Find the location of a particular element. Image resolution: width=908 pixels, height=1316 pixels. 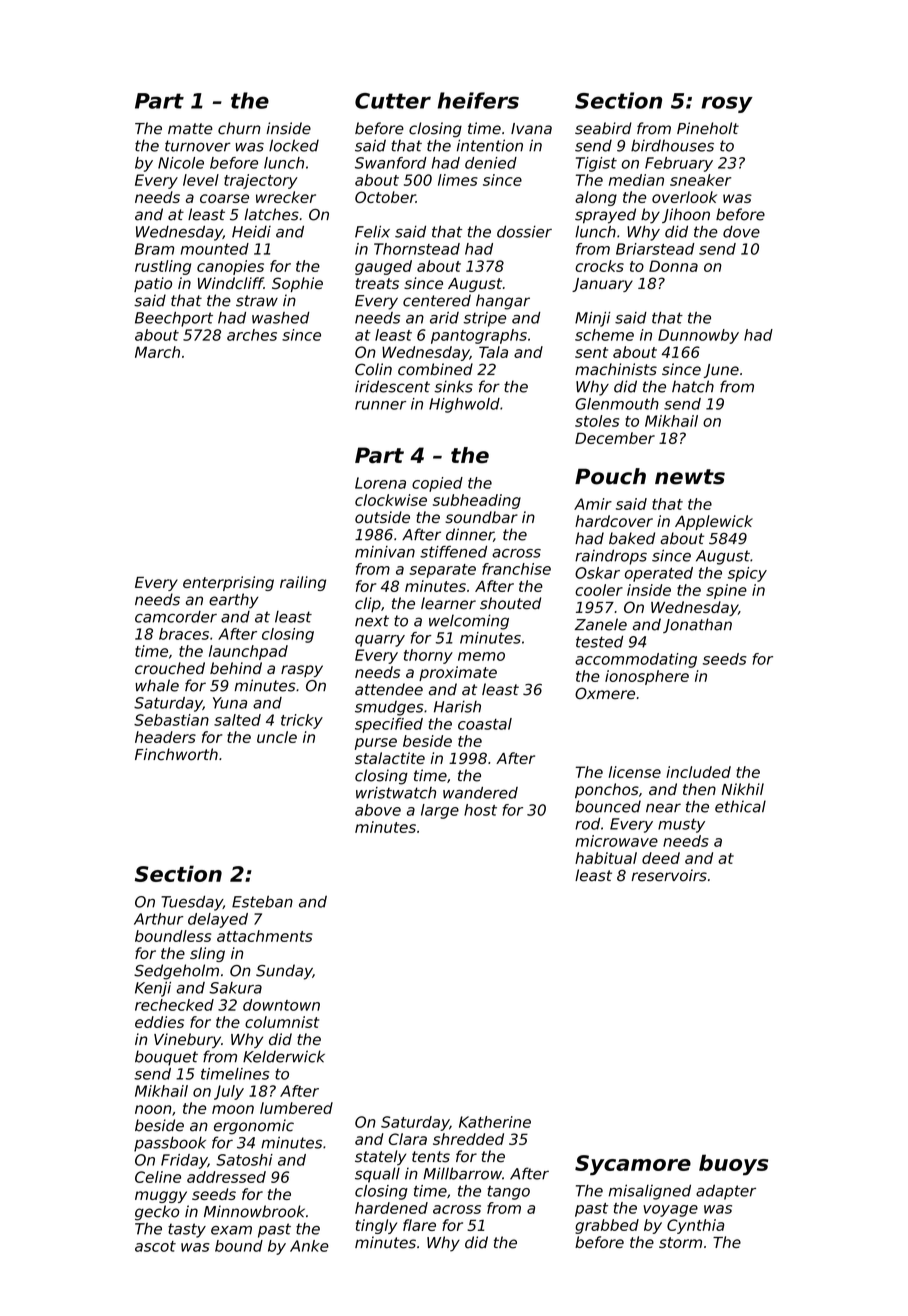

ionosphere is located at coordinates (647, 677).
